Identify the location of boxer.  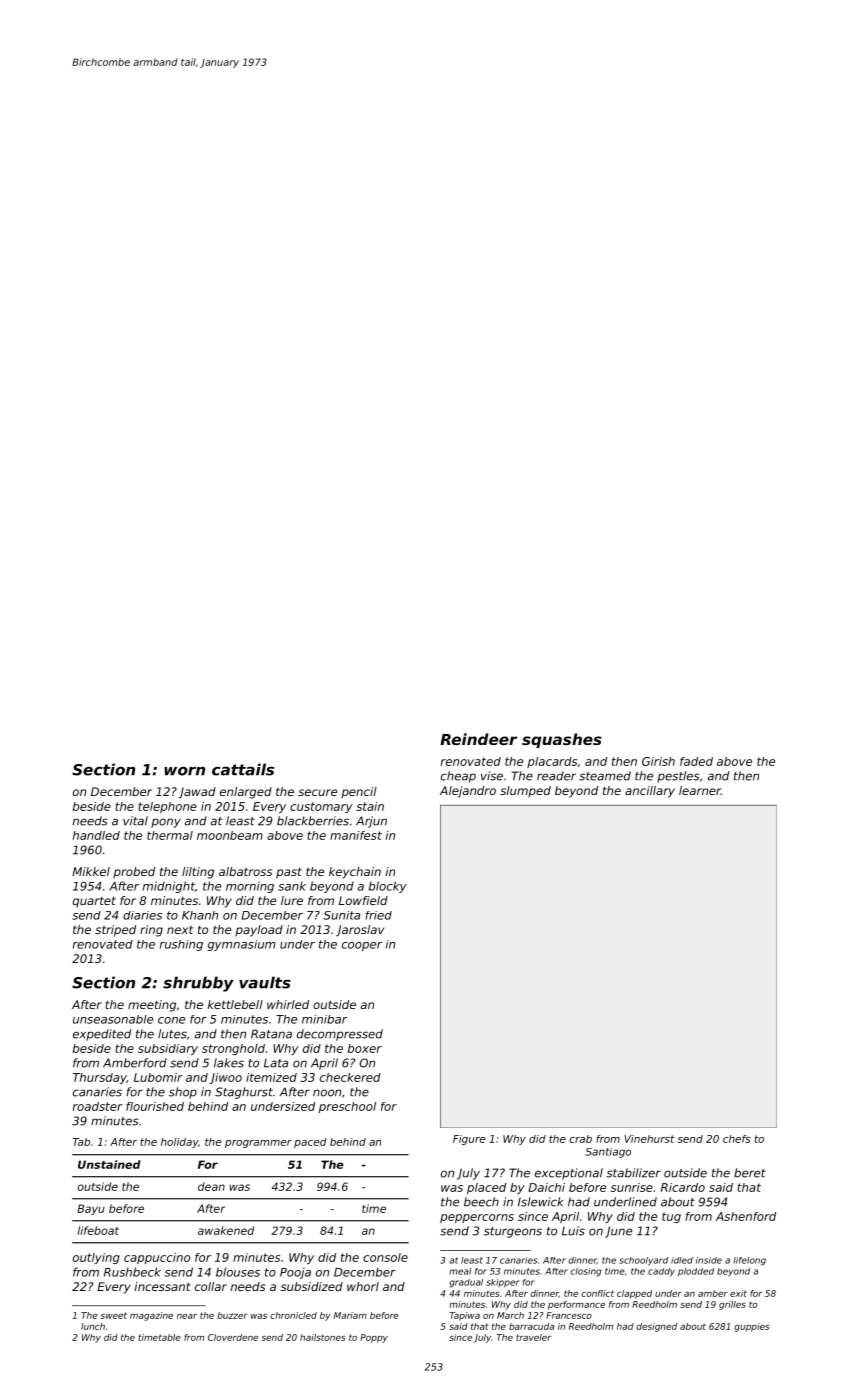
(365, 1048).
